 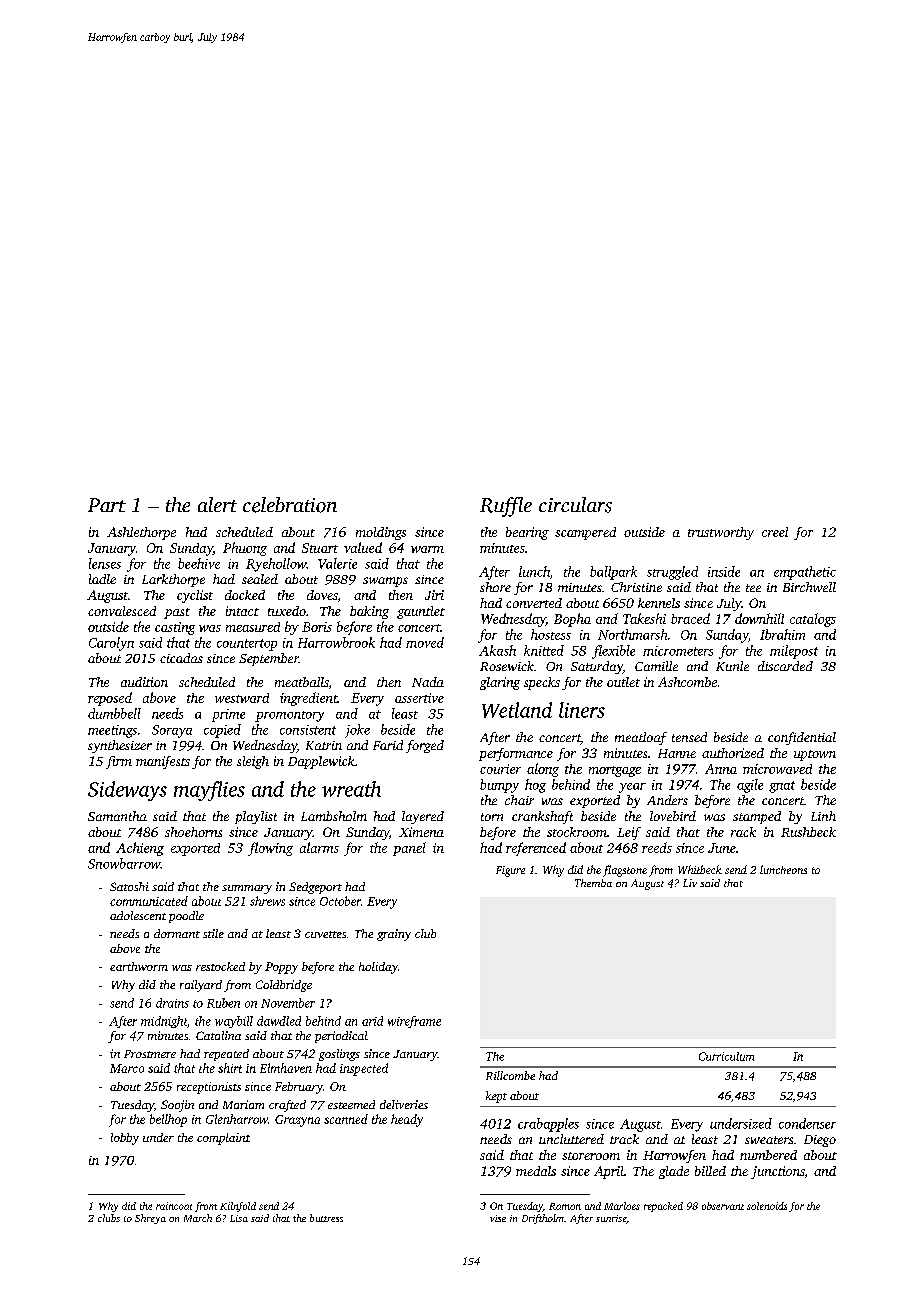 What do you see at coordinates (107, 505) in the screenshot?
I see `Part` at bounding box center [107, 505].
